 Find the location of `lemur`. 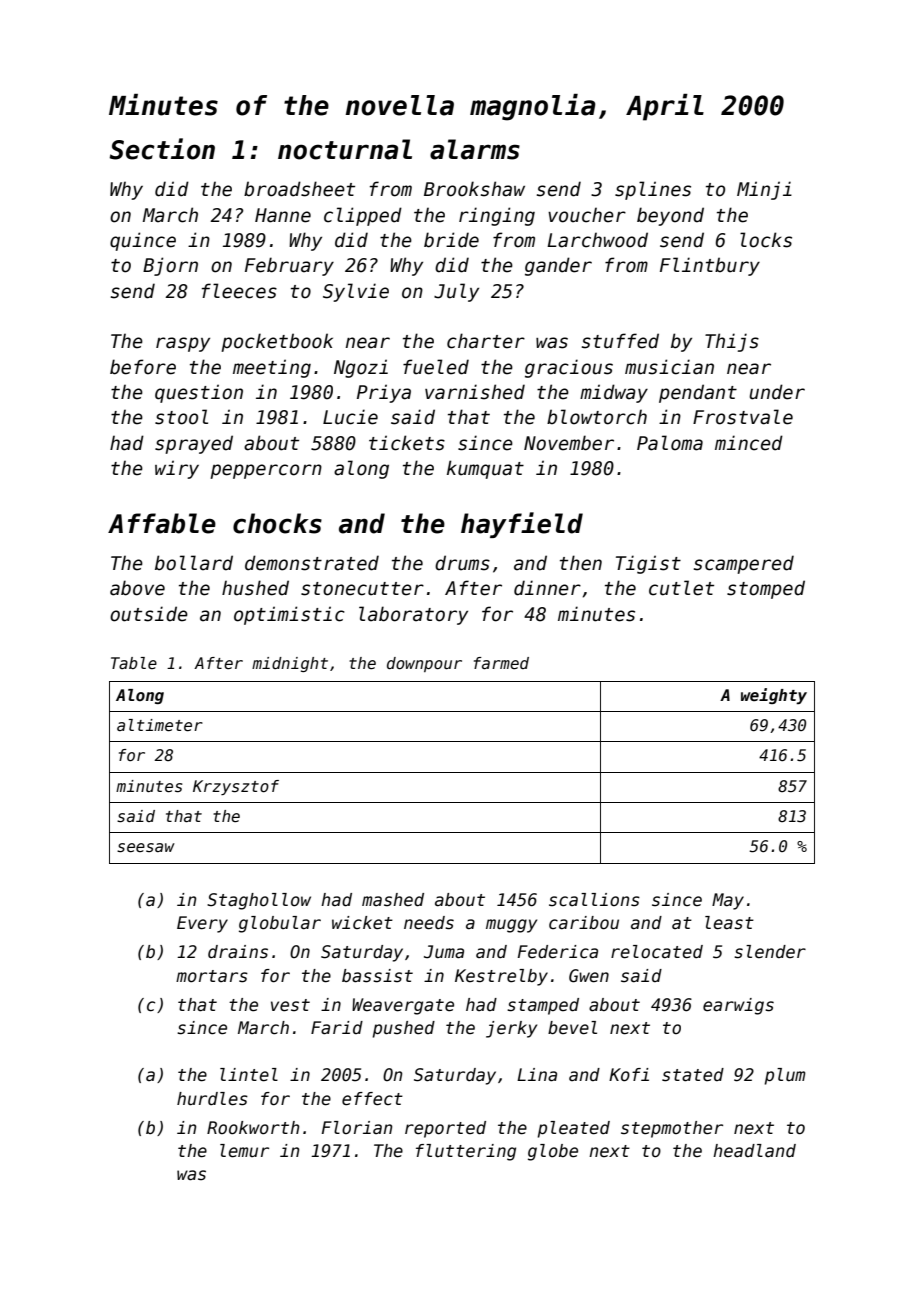

lemur is located at coordinates (244, 1151).
